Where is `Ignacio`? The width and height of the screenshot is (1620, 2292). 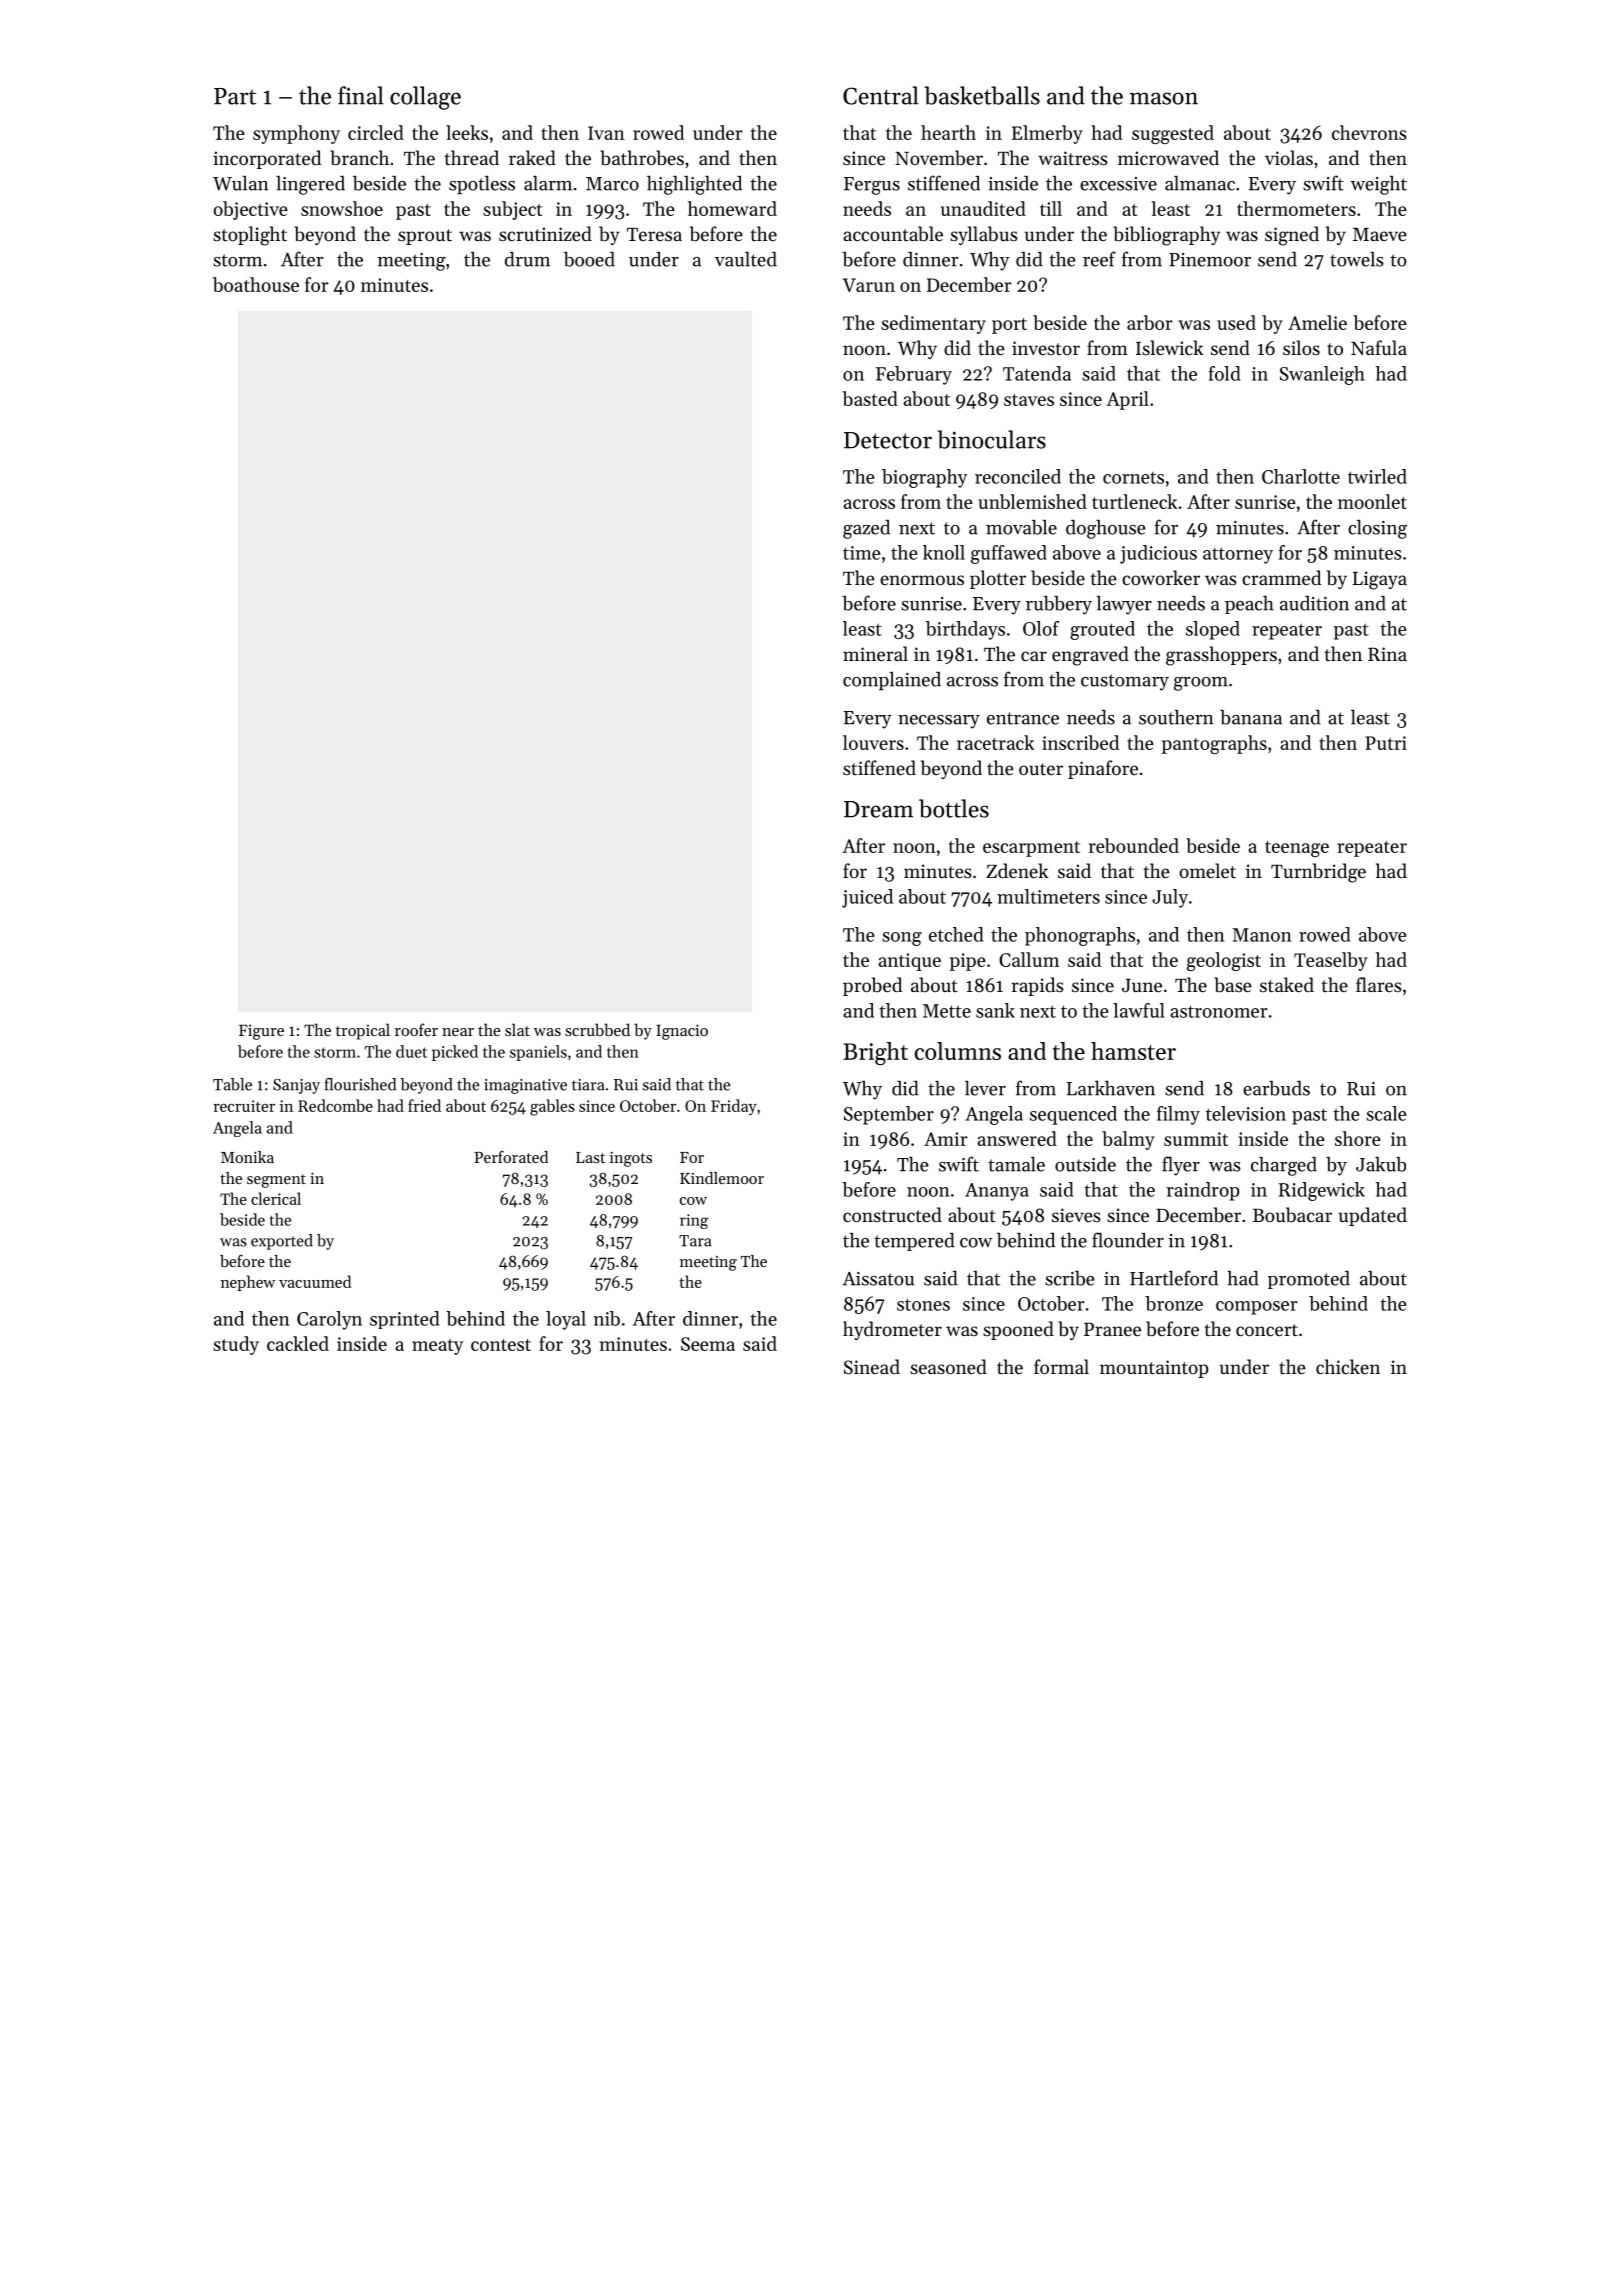 Ignacio is located at coordinates (682, 1032).
